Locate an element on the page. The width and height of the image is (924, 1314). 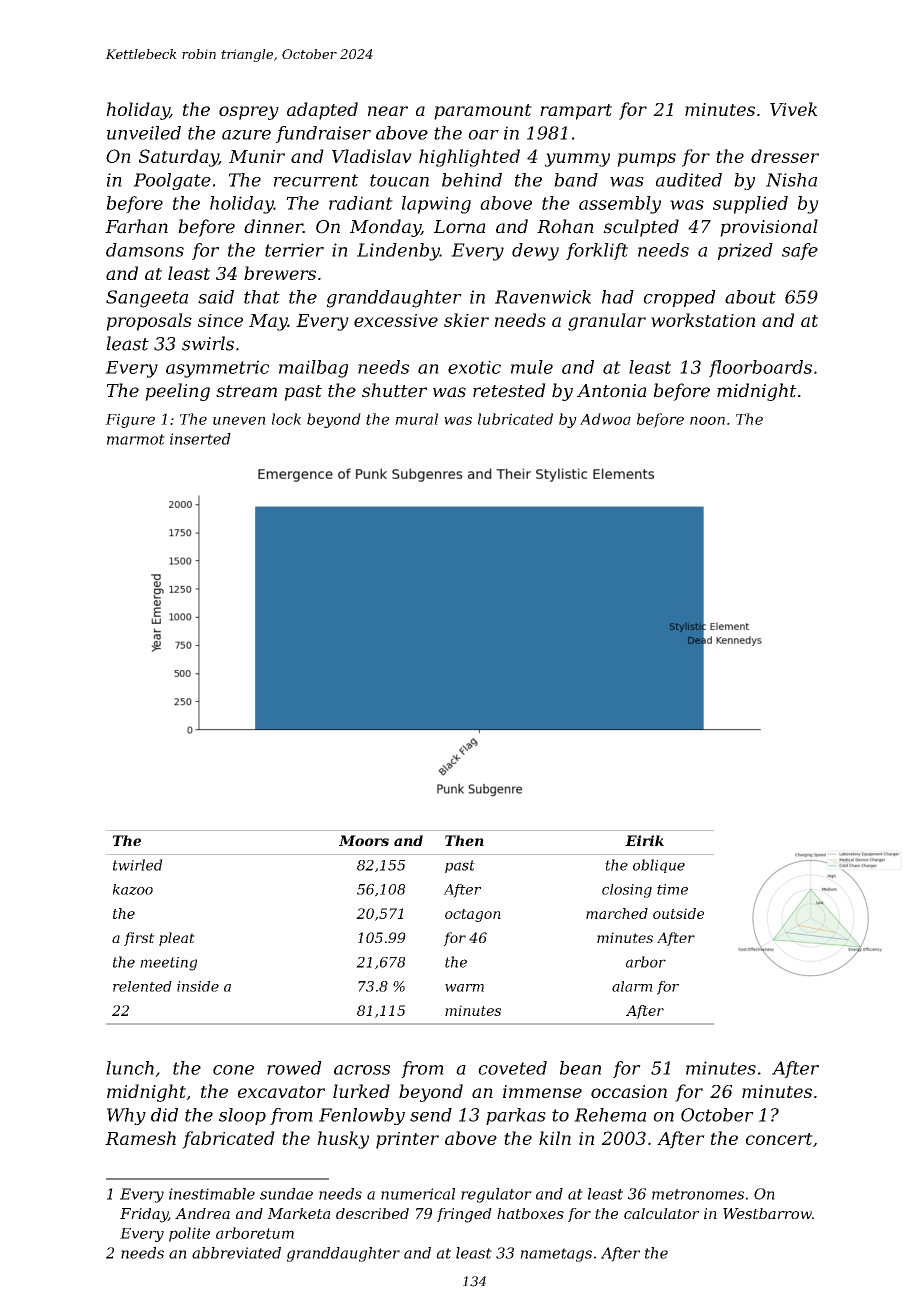
skier is located at coordinates (466, 320).
